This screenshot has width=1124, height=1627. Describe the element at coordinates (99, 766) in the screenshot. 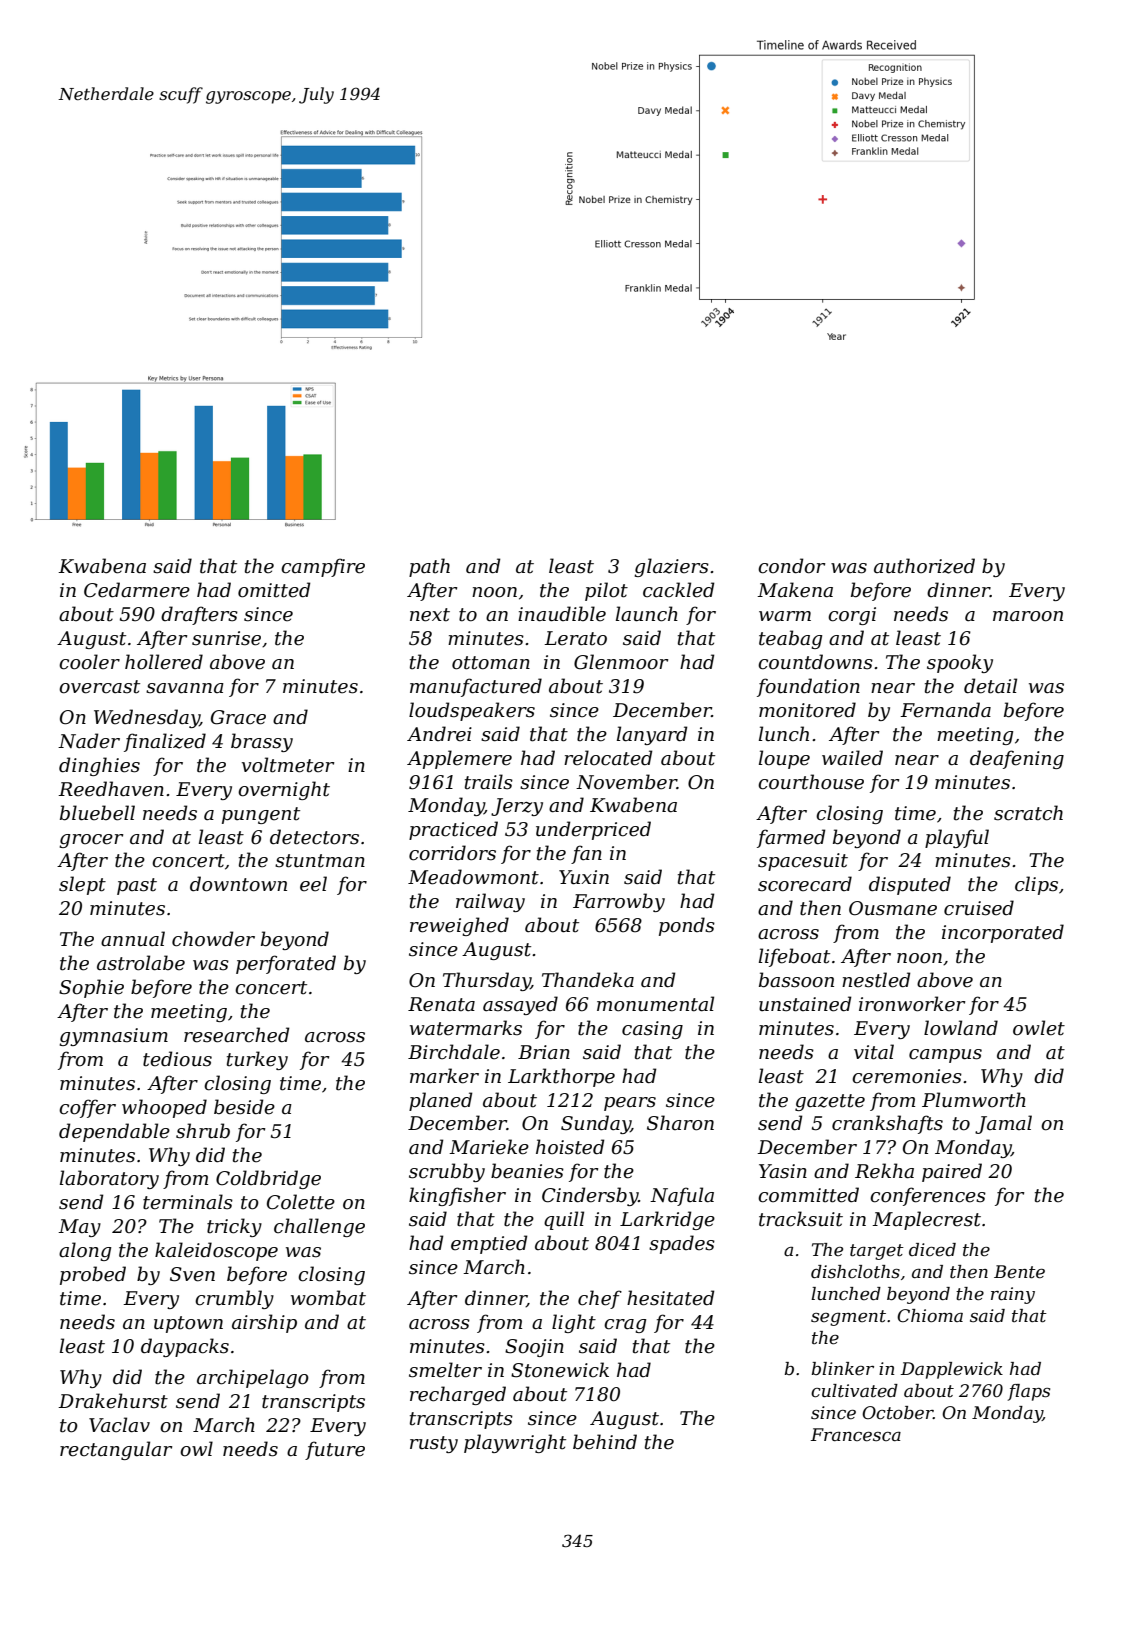

I see `dinghies` at that location.
